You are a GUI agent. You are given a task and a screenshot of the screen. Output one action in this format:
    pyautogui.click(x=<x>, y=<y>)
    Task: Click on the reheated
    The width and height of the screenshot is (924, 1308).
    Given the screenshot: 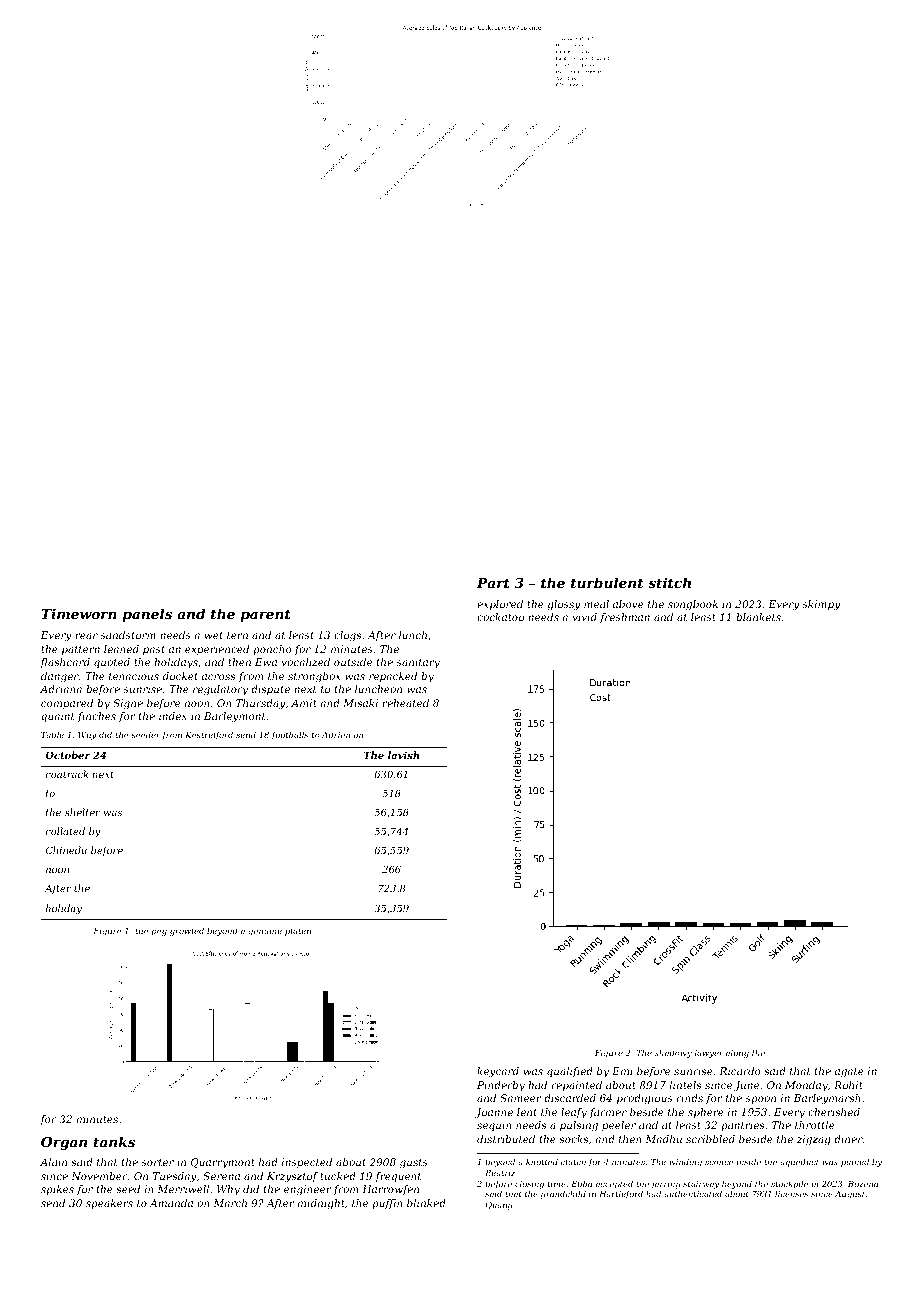 What is the action you would take?
    pyautogui.click(x=405, y=703)
